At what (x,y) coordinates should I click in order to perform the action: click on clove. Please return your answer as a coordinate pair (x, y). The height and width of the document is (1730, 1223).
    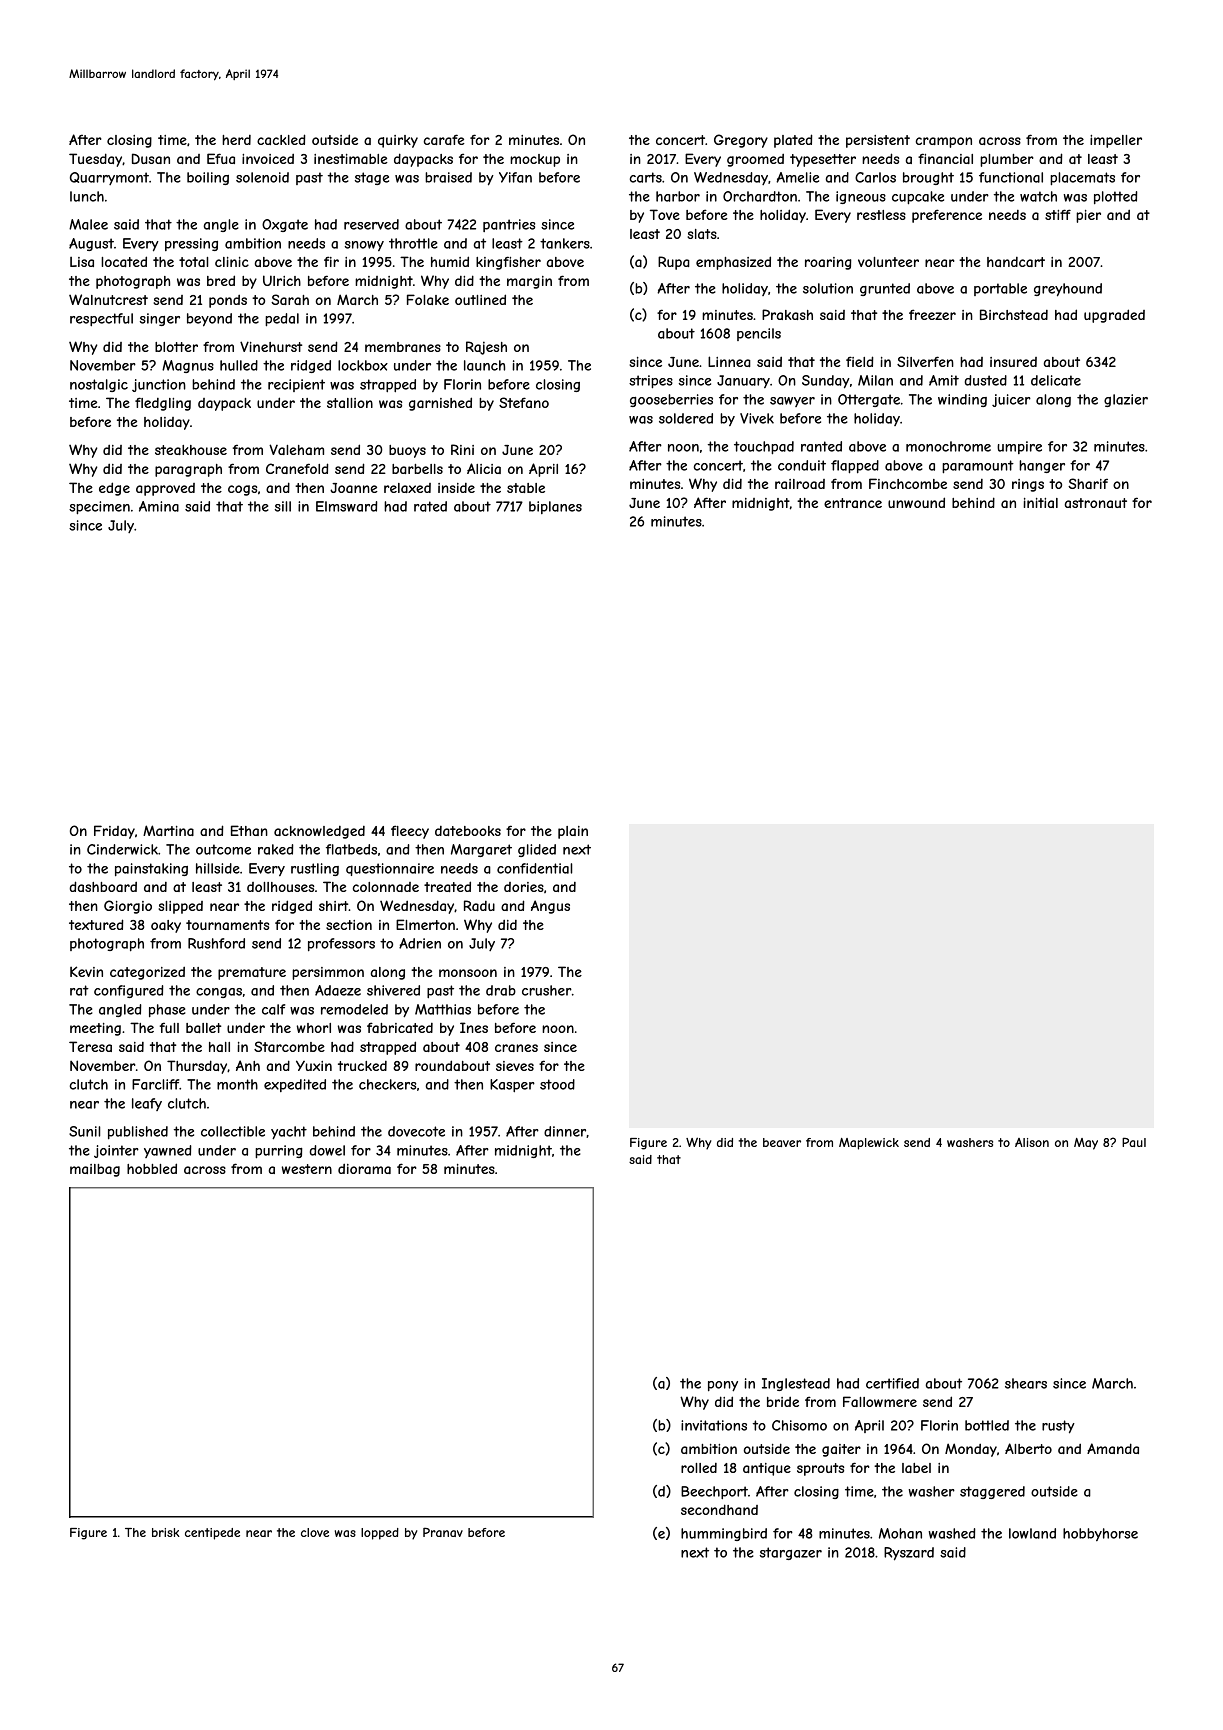
    Looking at the image, I should click on (315, 1532).
